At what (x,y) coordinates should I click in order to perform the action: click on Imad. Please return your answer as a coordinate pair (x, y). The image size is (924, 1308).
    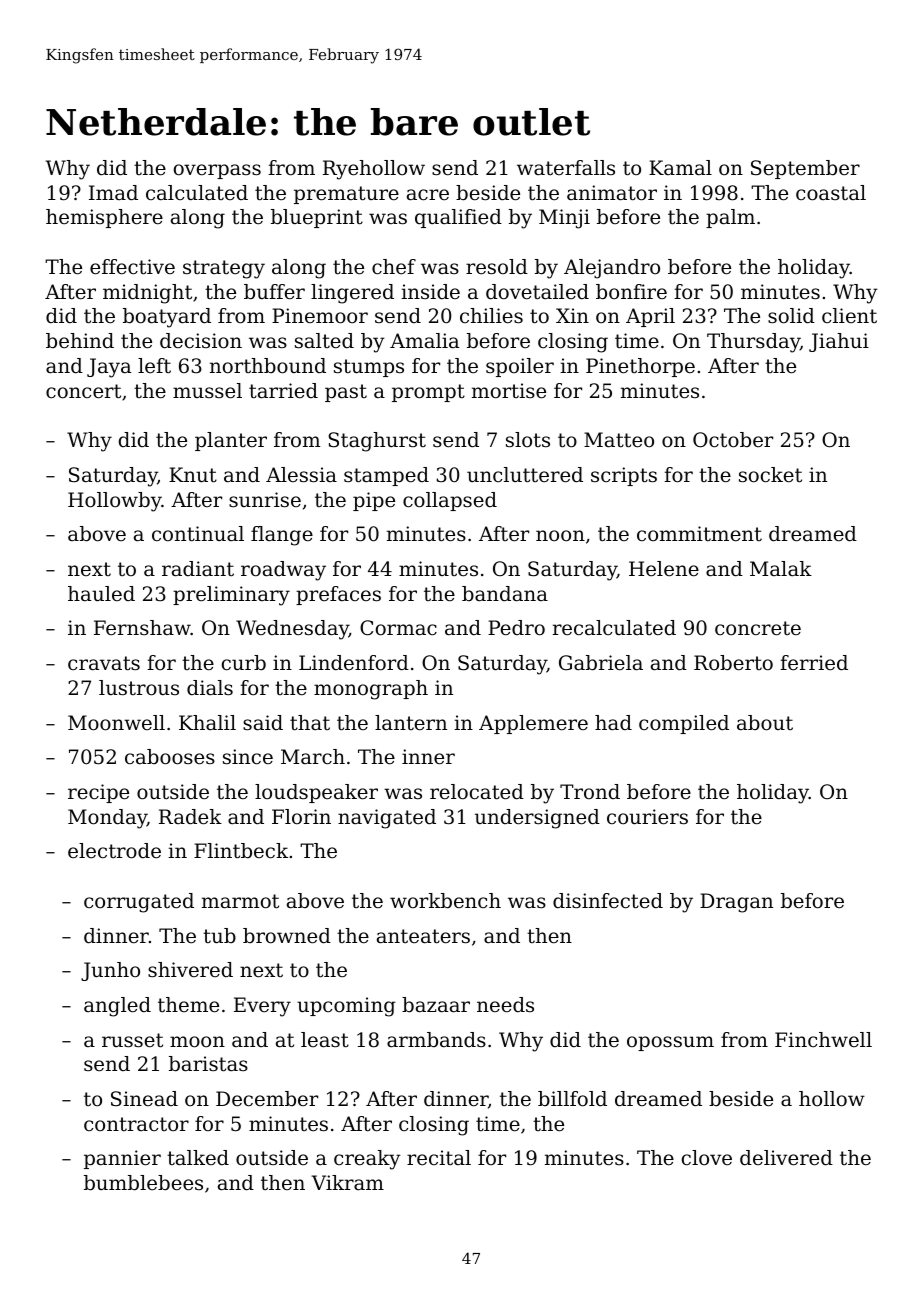
    Looking at the image, I should click on (113, 193).
